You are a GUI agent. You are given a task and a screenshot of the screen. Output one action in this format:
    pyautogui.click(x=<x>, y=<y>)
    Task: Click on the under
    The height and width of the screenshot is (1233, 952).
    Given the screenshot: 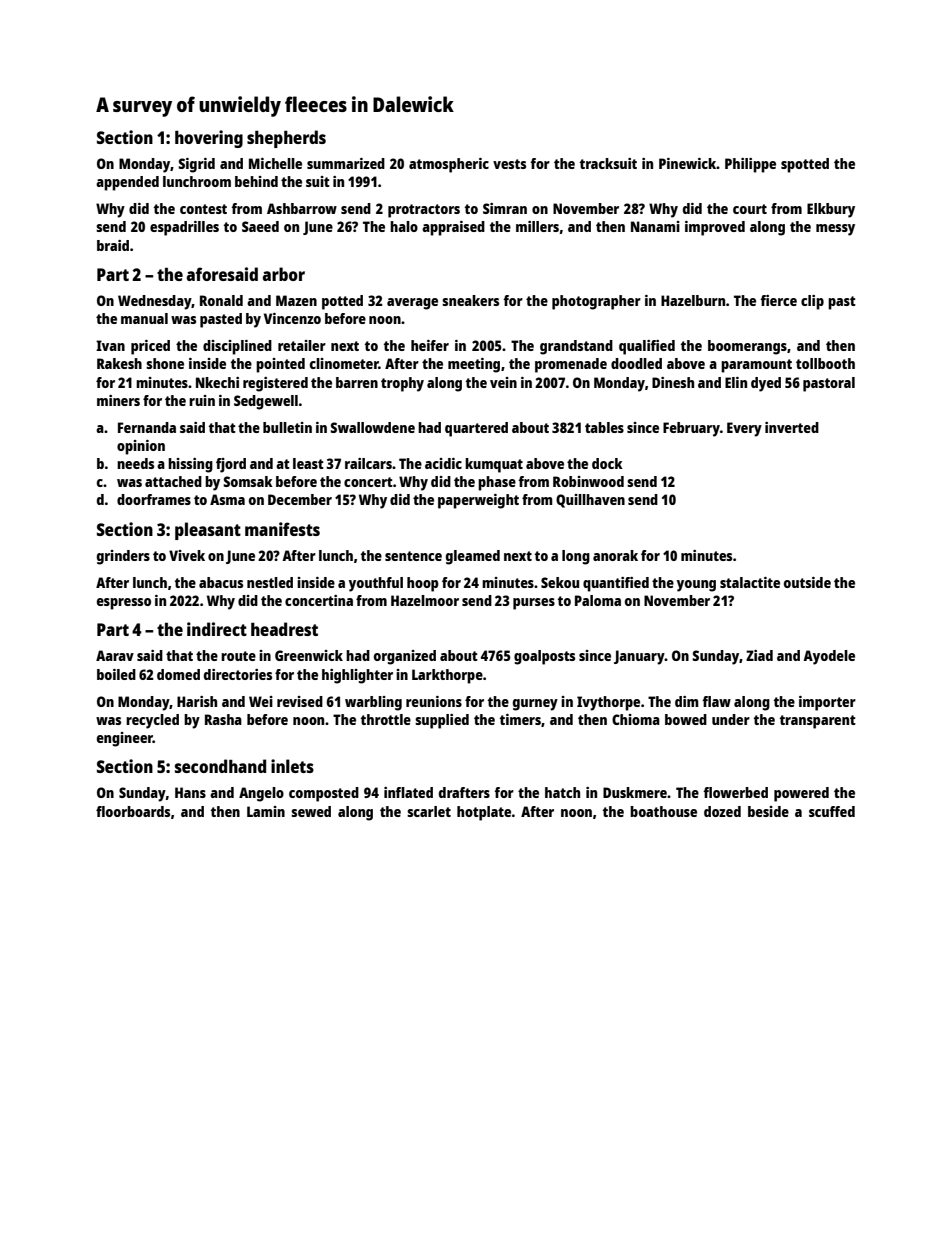 What is the action you would take?
    pyautogui.click(x=731, y=719)
